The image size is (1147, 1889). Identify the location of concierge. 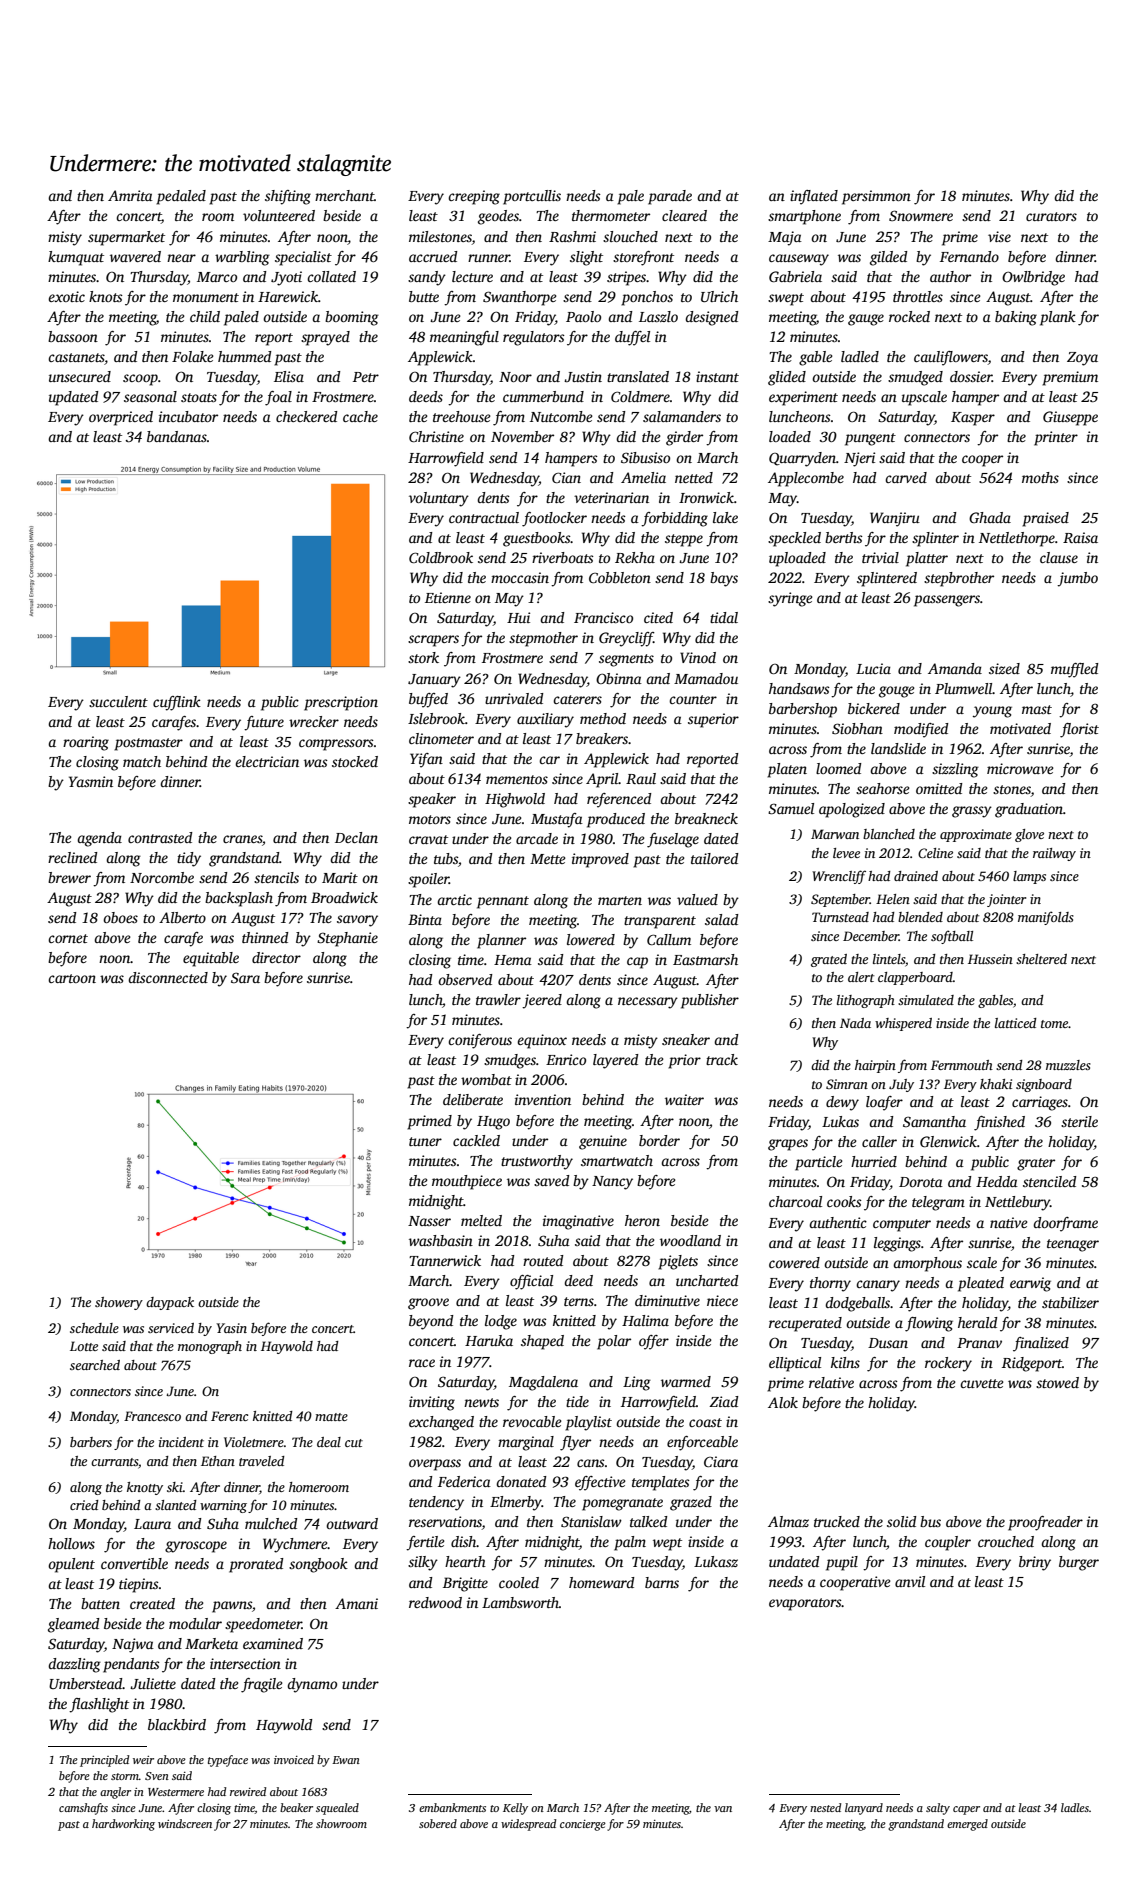
(583, 1825).
